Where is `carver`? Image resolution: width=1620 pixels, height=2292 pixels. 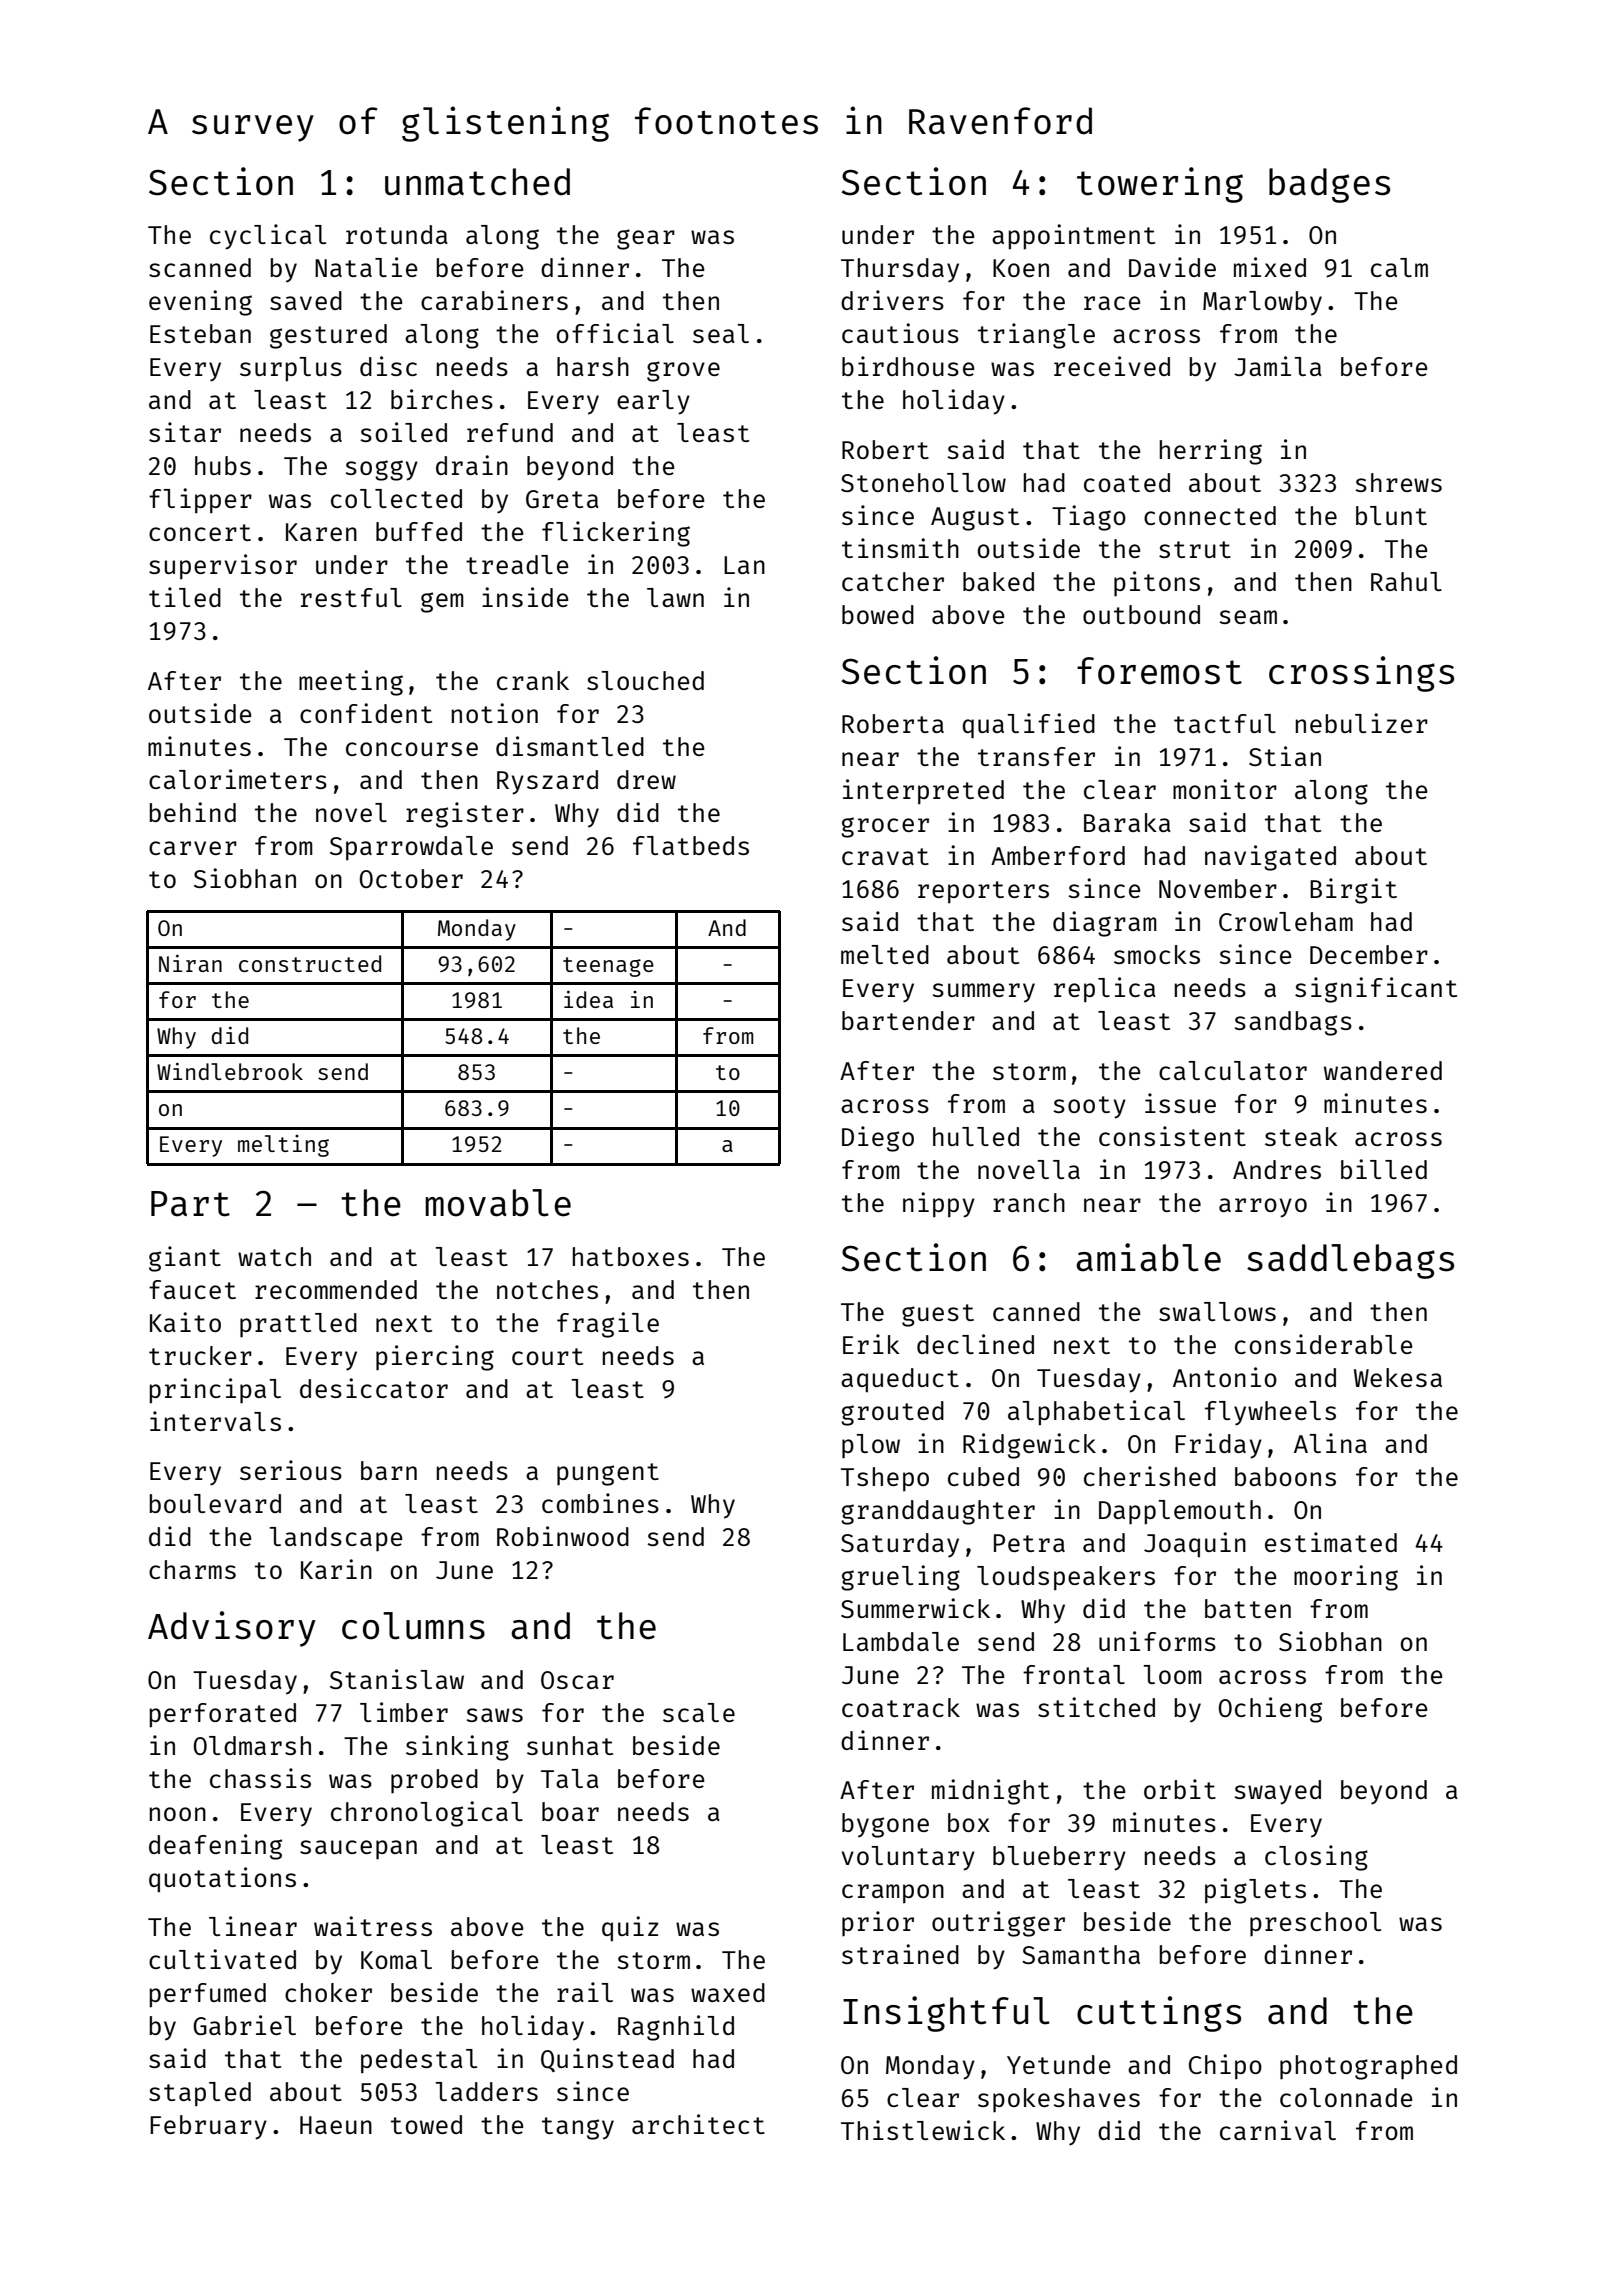 carver is located at coordinates (193, 848).
